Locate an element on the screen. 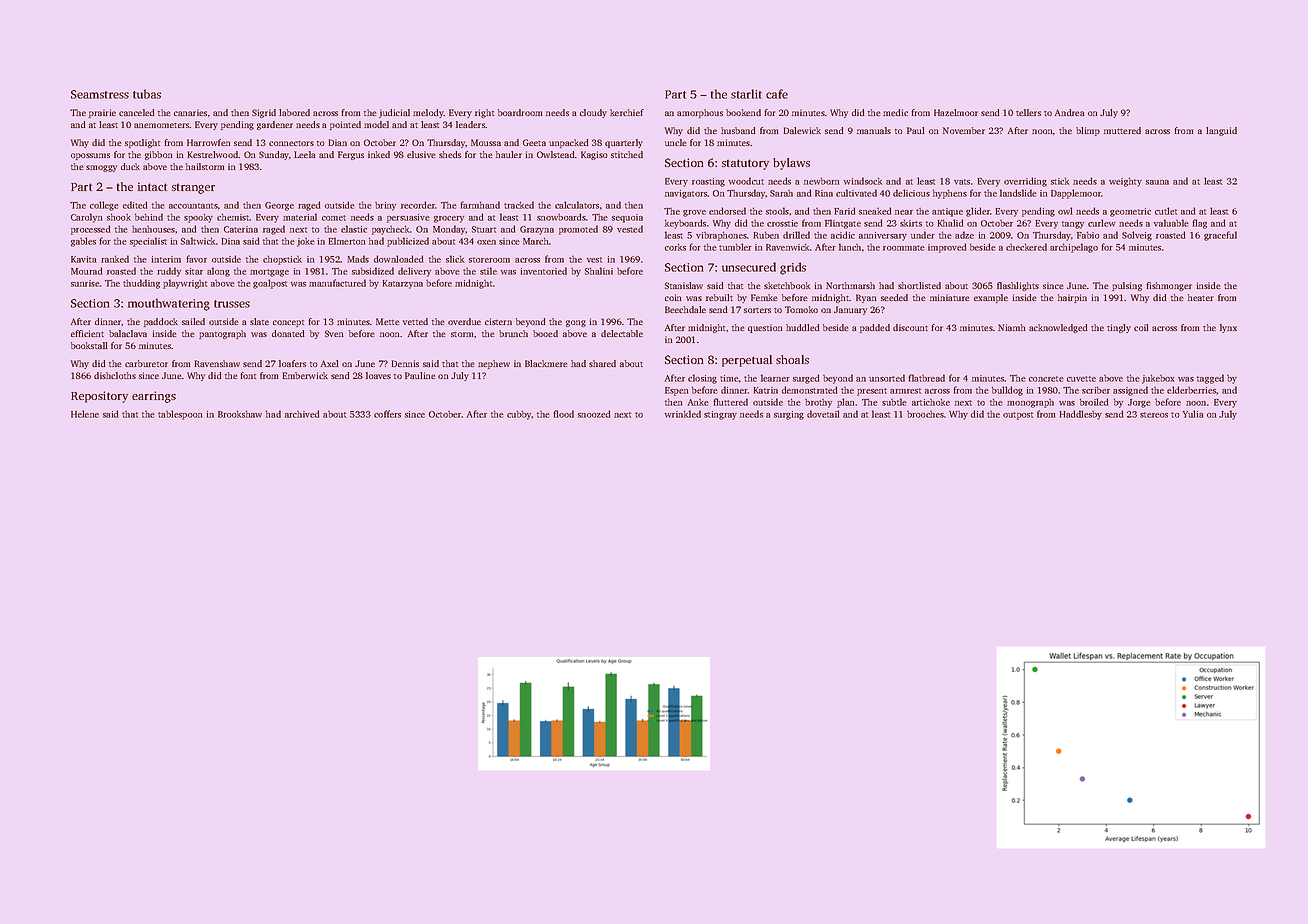 This screenshot has width=1308, height=924. tellers is located at coordinates (1028, 112).
